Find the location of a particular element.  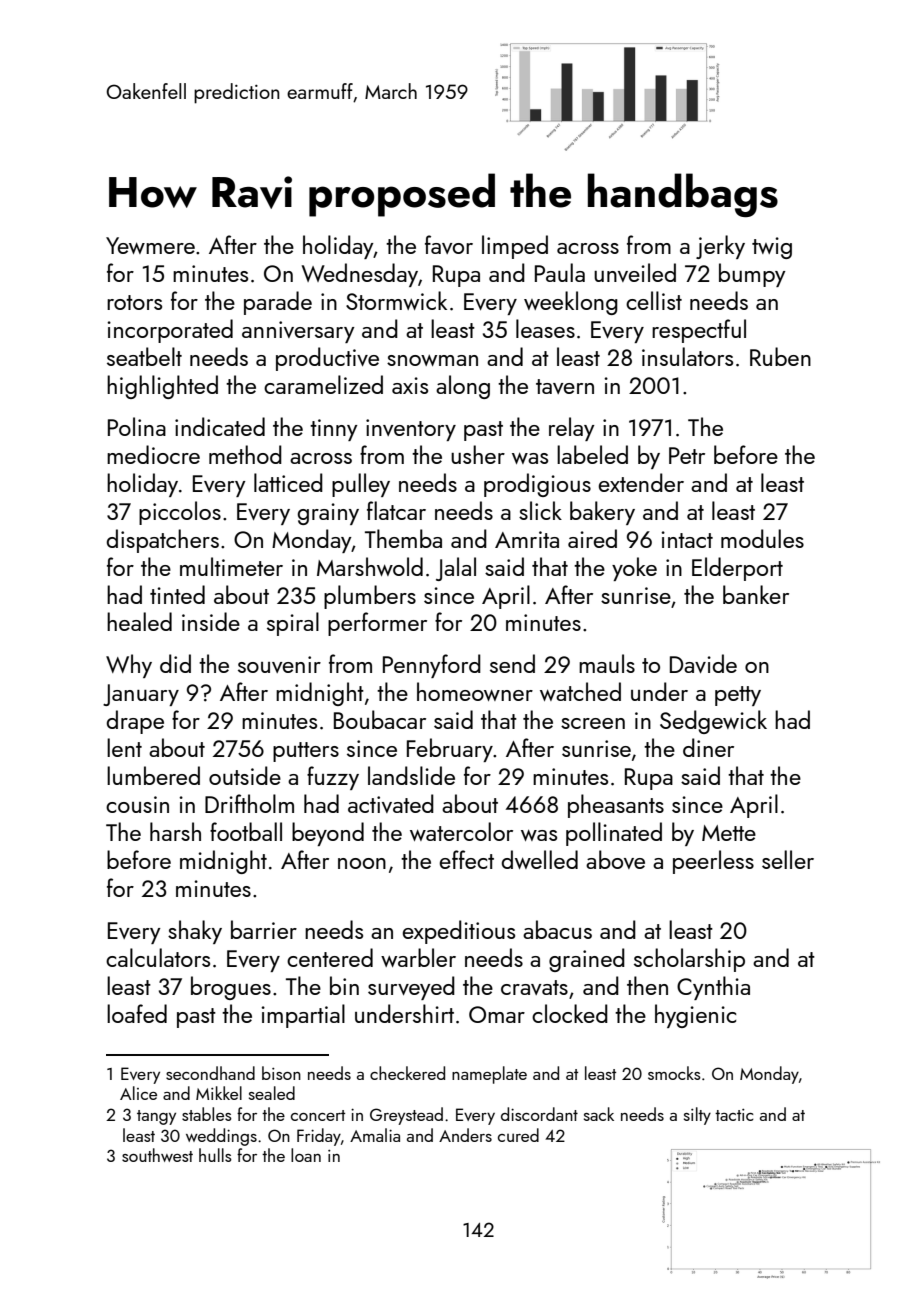

anniversary is located at coordinates (298, 332).
